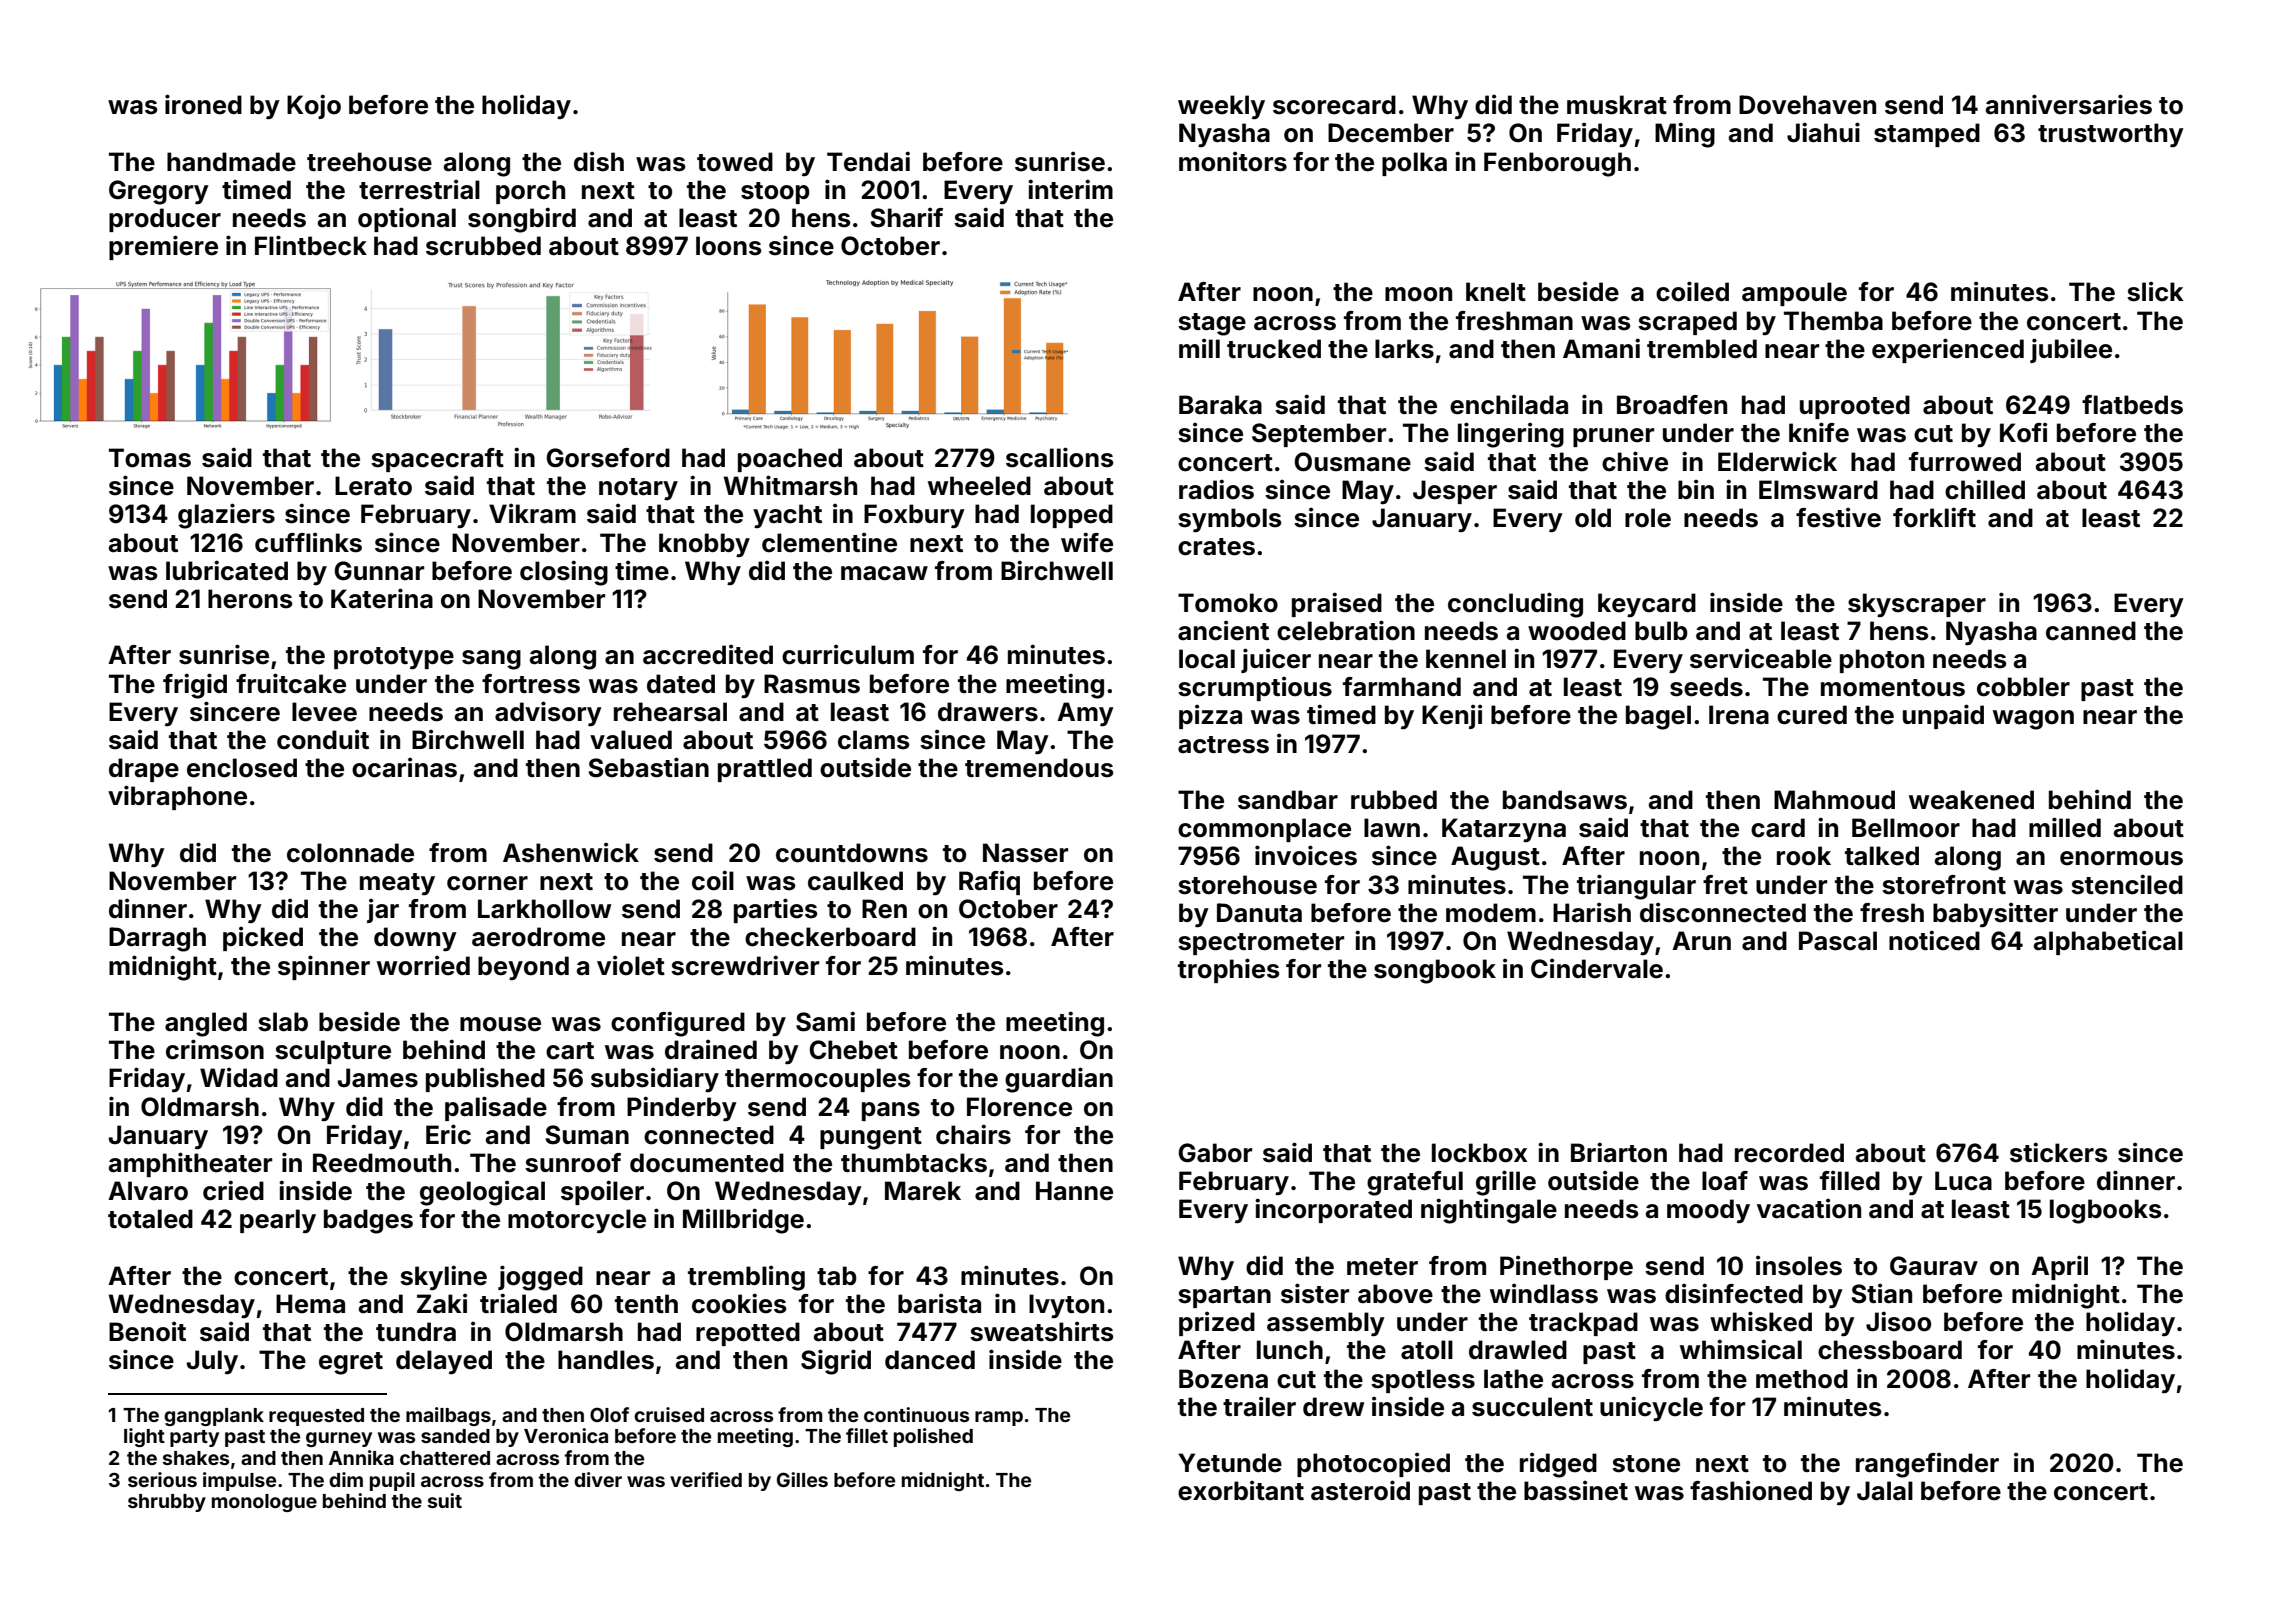  Describe the element at coordinates (1221, 107) in the screenshot. I see `weekly` at that location.
